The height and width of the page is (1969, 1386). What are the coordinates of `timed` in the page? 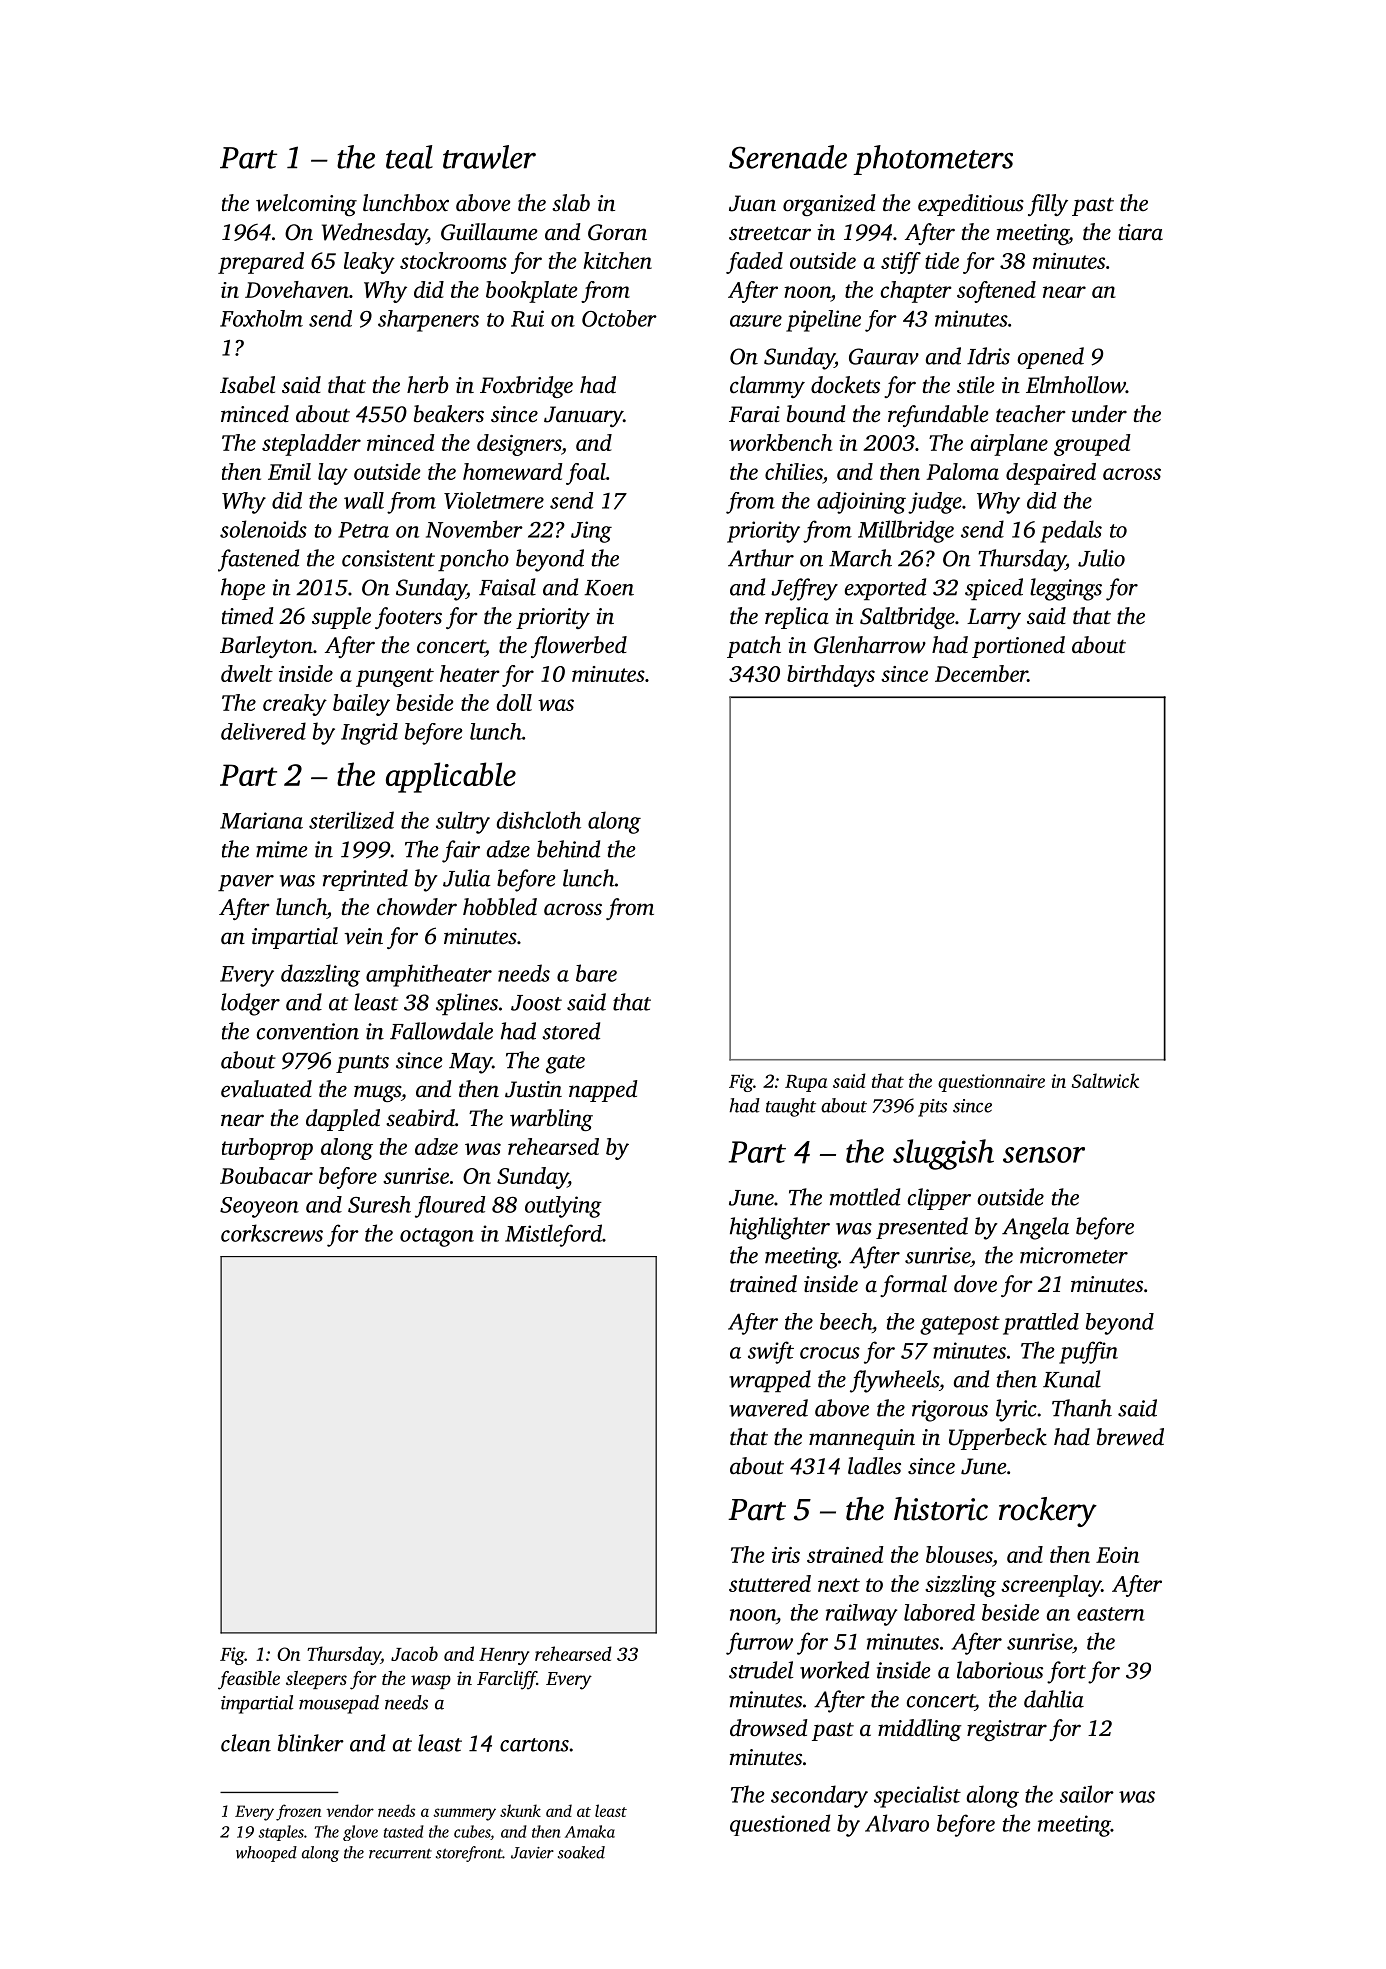 It's located at (248, 616).
